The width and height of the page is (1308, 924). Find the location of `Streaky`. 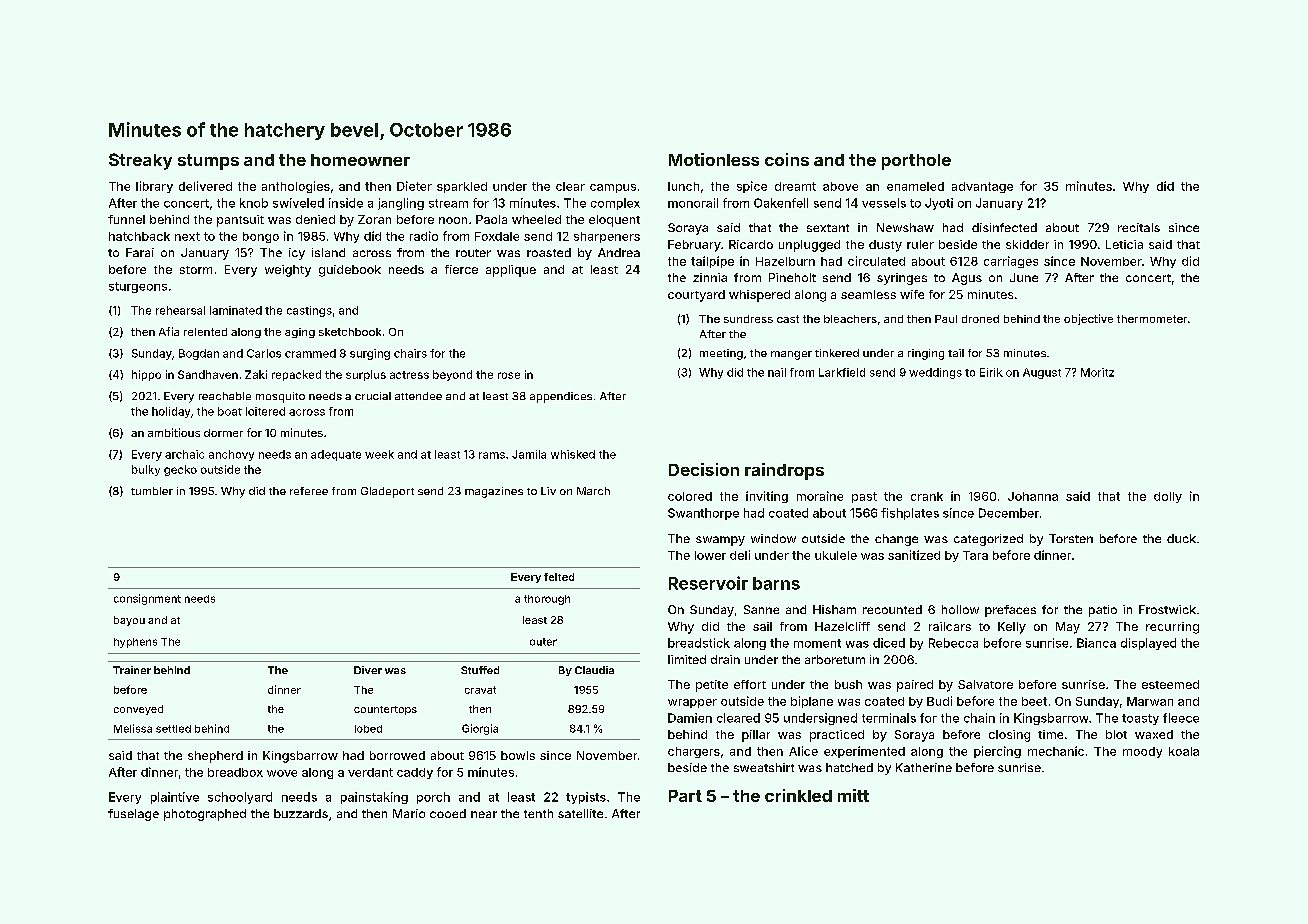

Streaky is located at coordinates (140, 161).
